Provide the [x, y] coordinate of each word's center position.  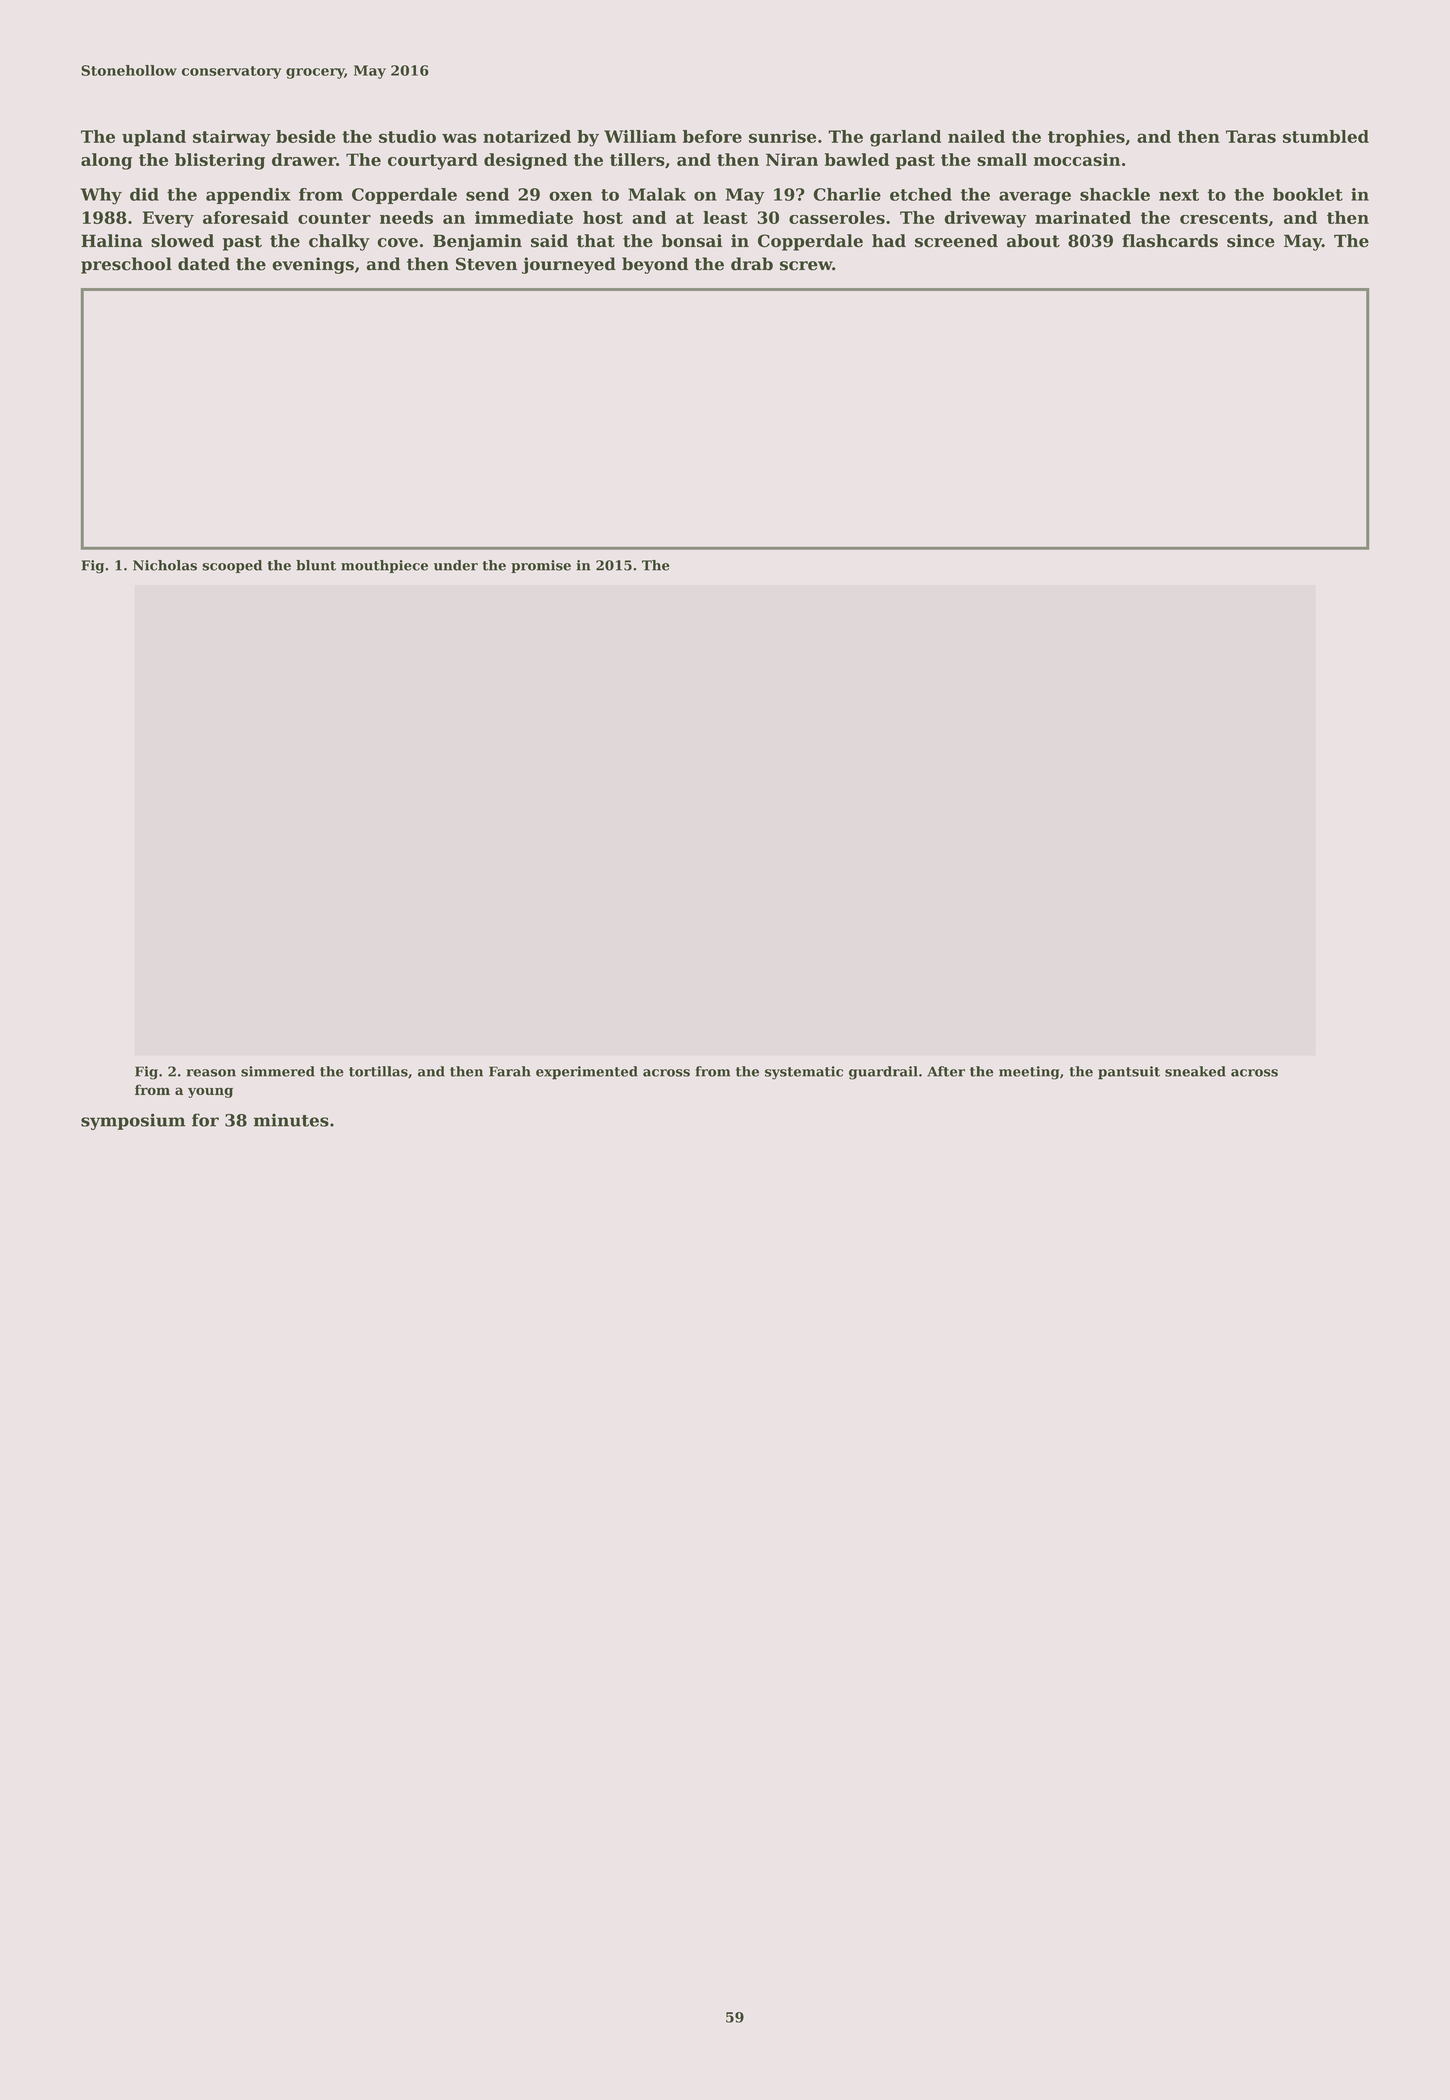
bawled [857, 159]
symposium [133, 1121]
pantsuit [1129, 1073]
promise [541, 566]
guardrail [883, 1073]
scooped [232, 566]
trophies [1086, 138]
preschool [126, 265]
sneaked [1195, 1071]
